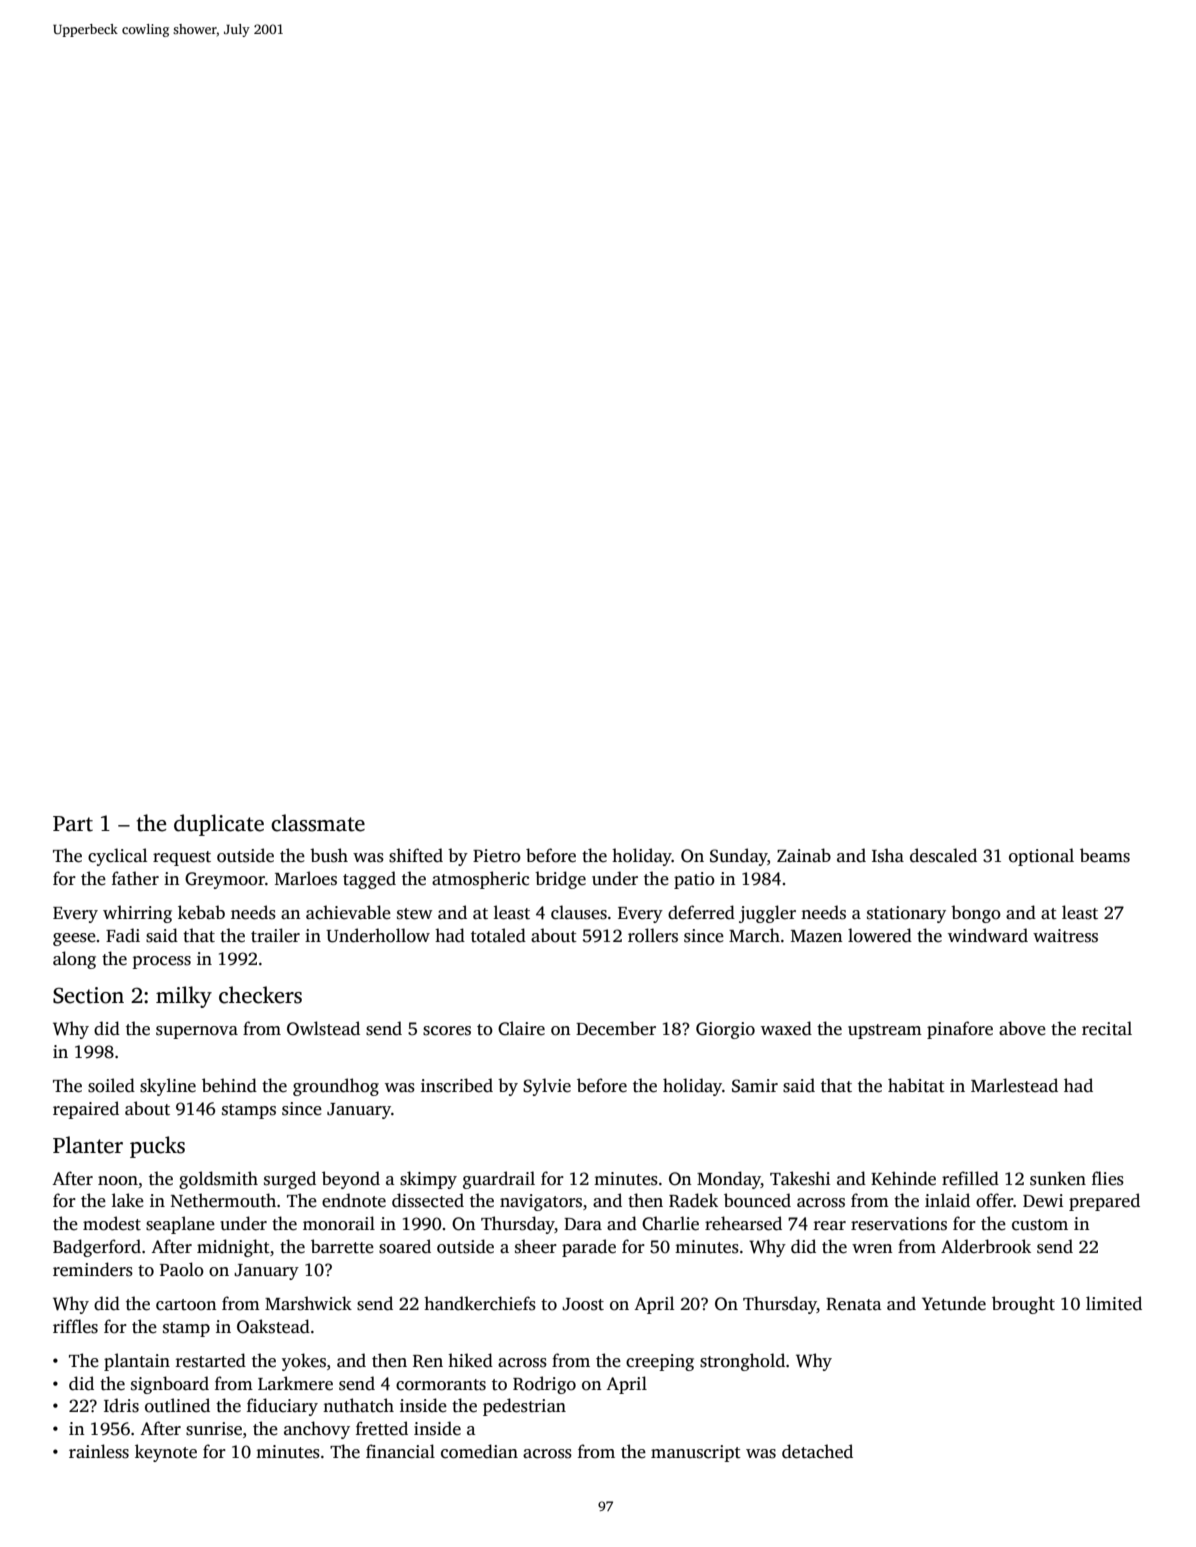 This document has height=1547, width=1196. I want to click on repaired, so click(86, 1110).
